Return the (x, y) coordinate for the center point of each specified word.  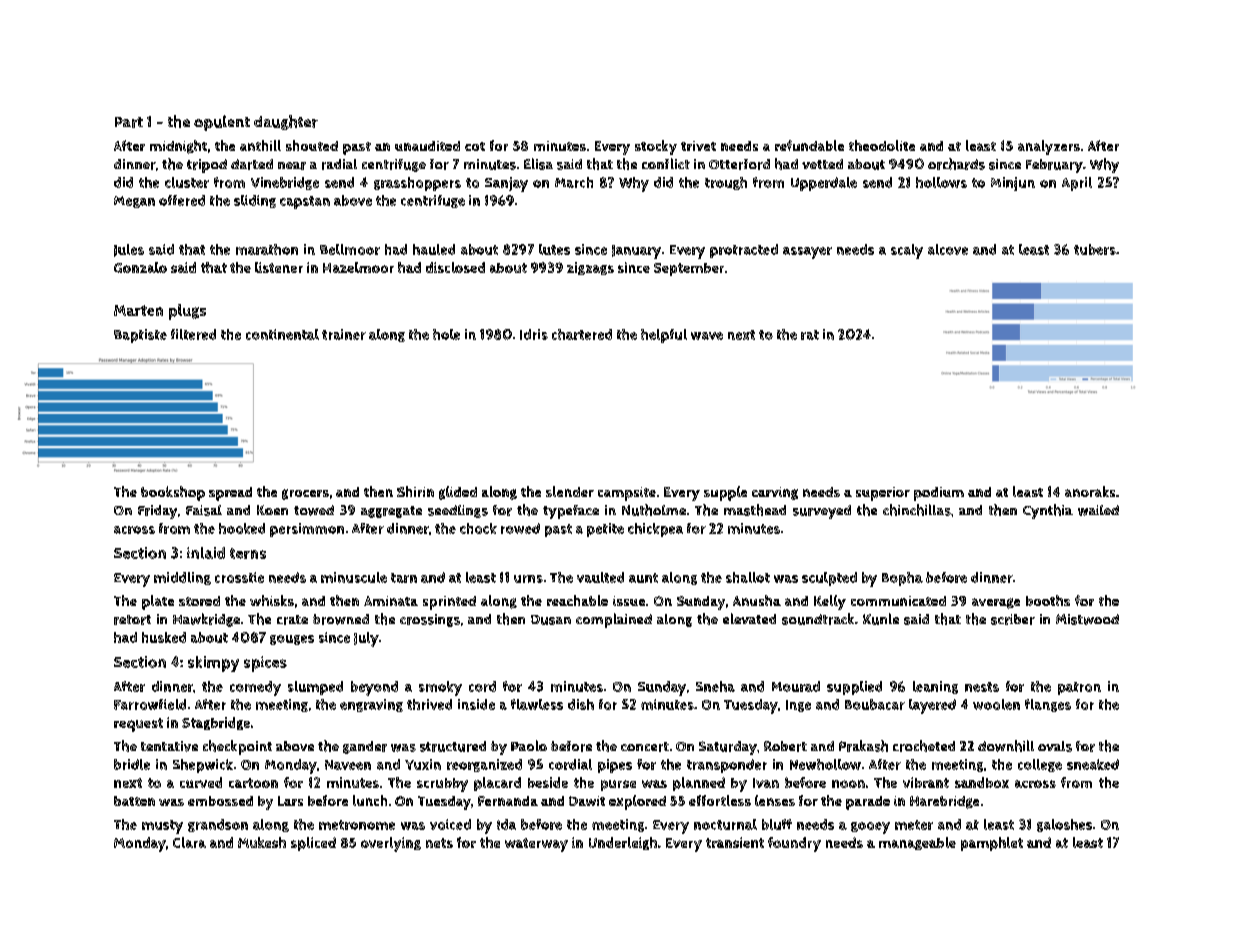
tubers (1095, 249)
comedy (255, 688)
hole (446, 334)
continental (282, 334)
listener (279, 267)
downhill (1006, 746)
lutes (554, 249)
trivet (698, 146)
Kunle (881, 619)
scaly (907, 251)
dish (581, 704)
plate (158, 602)
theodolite (882, 145)
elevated (749, 618)
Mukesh (262, 842)
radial (339, 164)
